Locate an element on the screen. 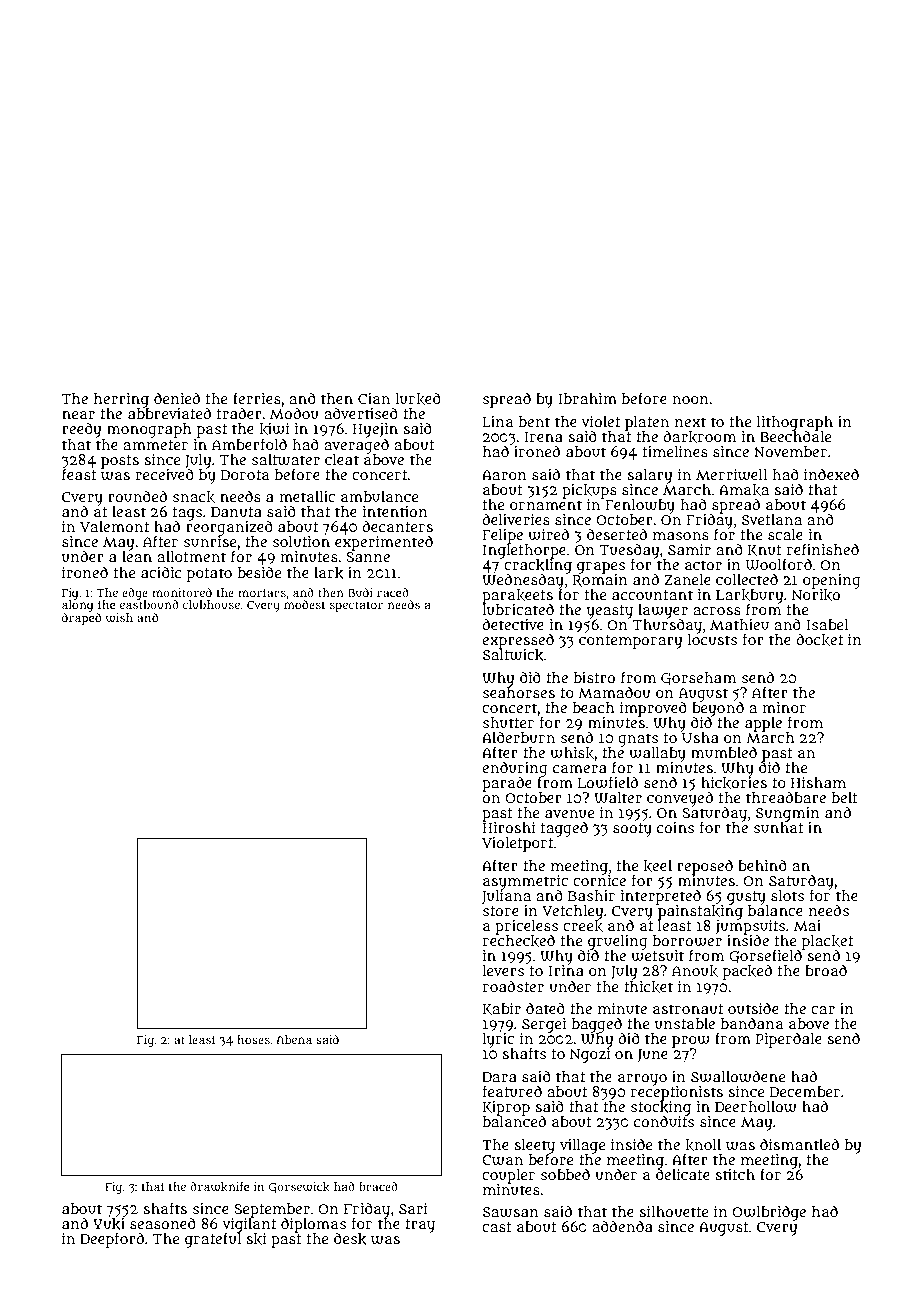  Deepford is located at coordinates (112, 1240).
